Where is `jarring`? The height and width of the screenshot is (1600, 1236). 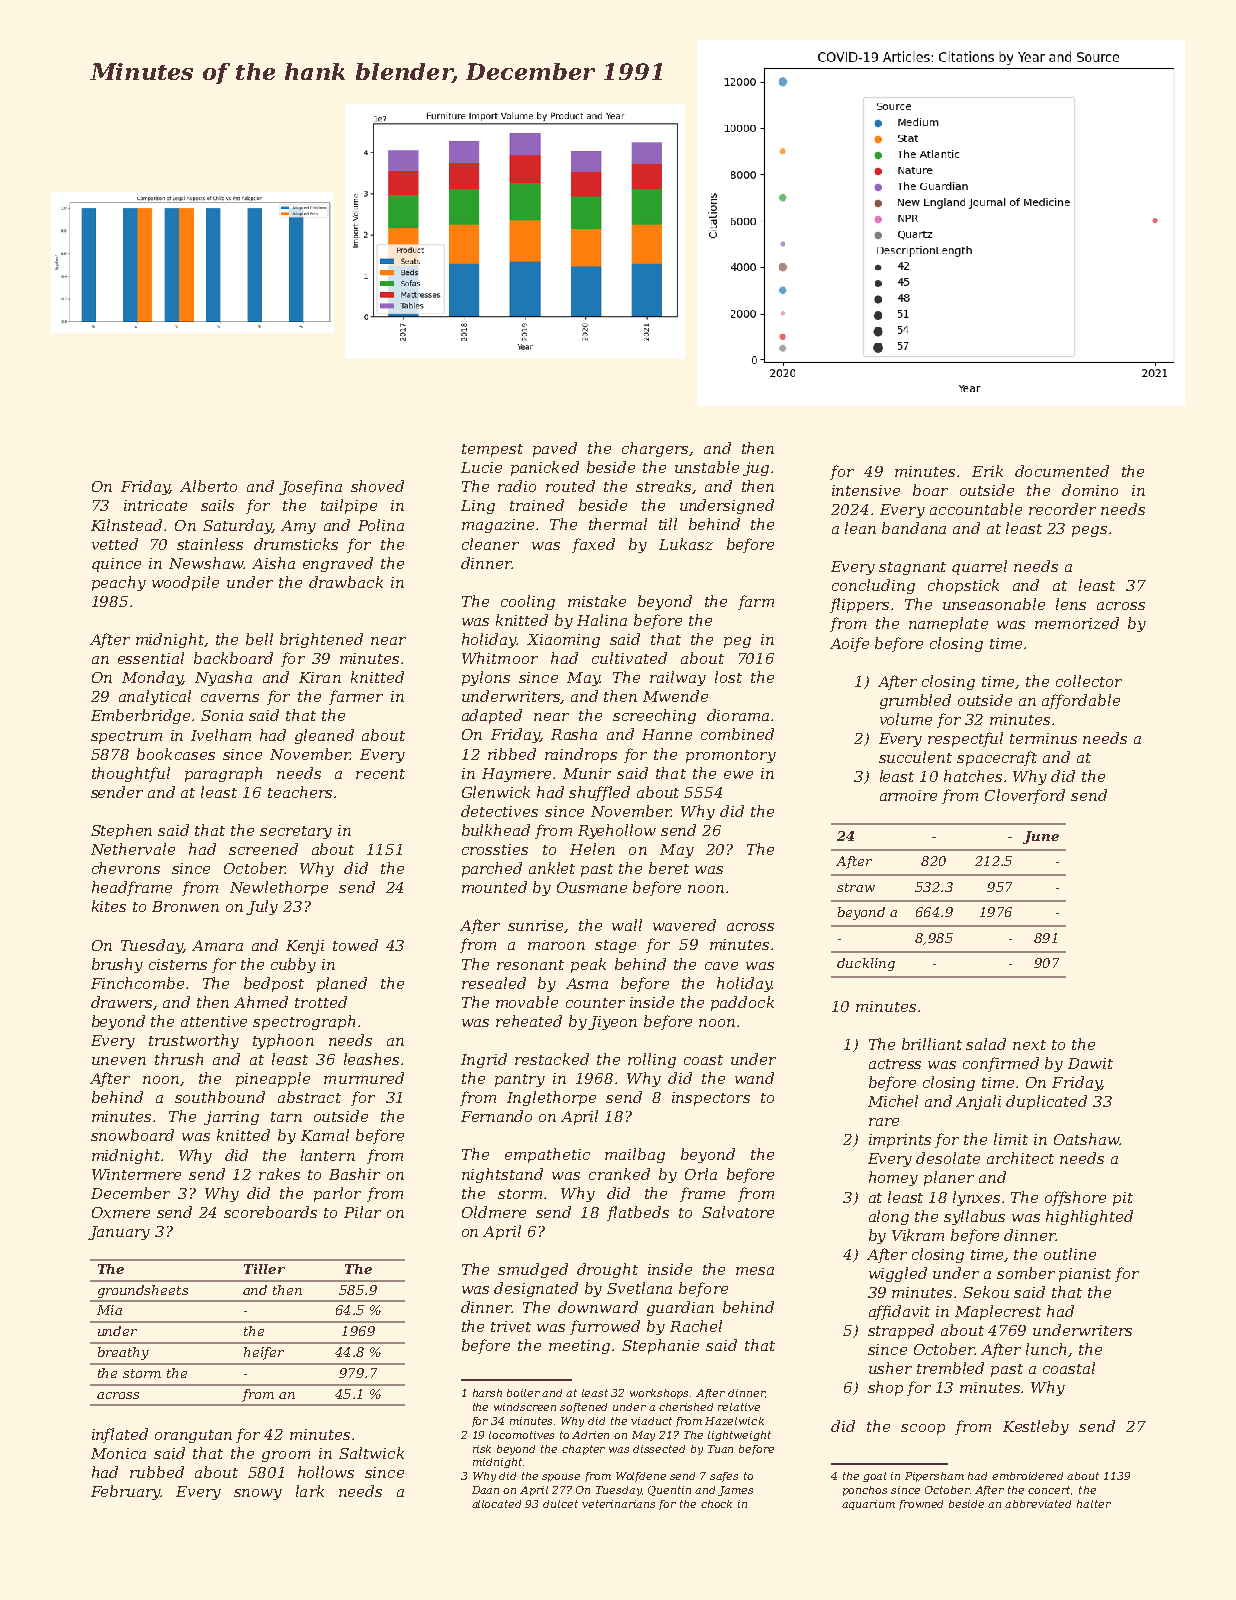
jarring is located at coordinates (231, 1118).
